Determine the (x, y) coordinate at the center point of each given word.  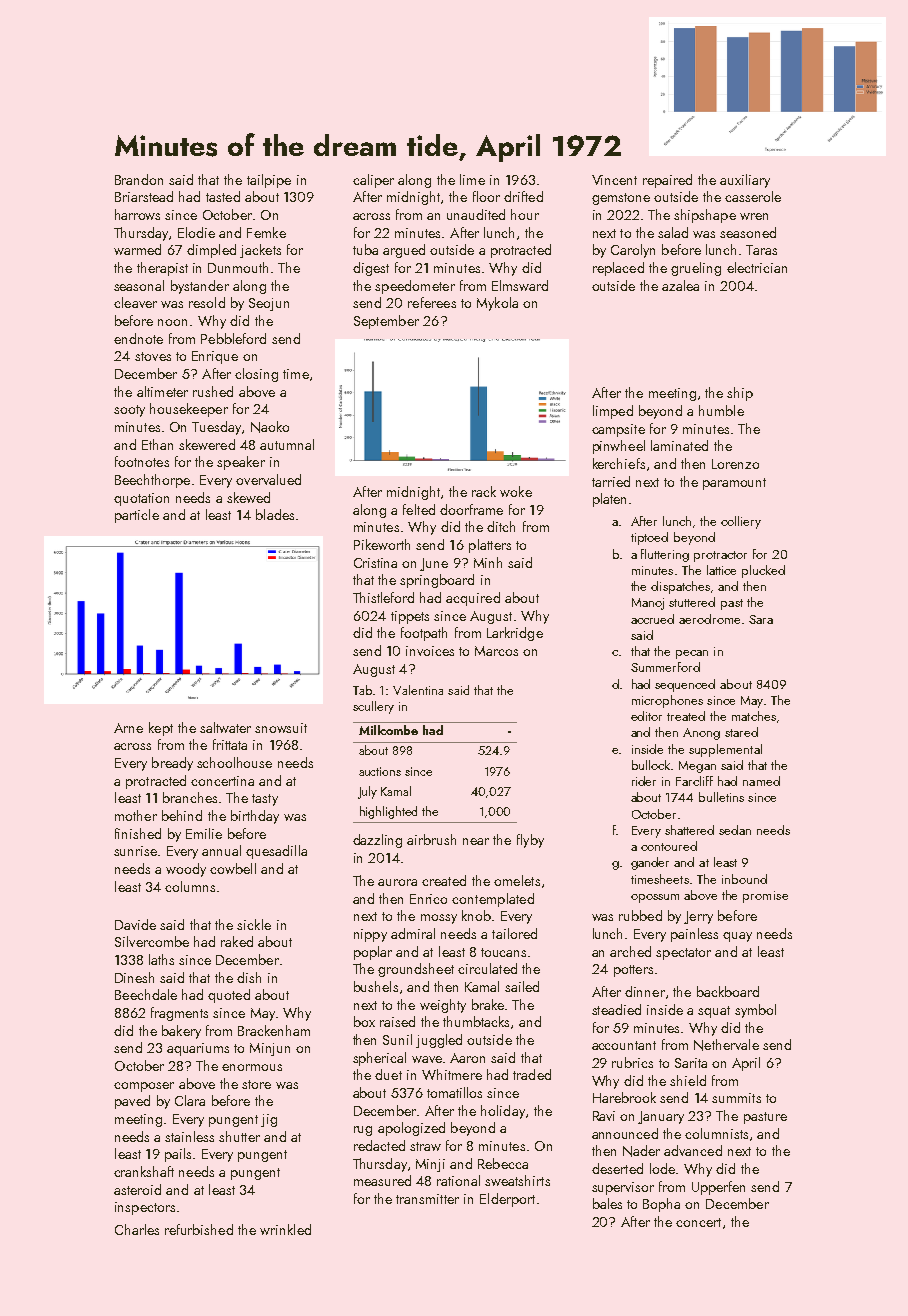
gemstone (621, 199)
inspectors (145, 1208)
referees (432, 302)
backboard (728, 991)
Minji (430, 1165)
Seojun (269, 304)
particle (137, 516)
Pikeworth (382, 544)
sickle (254, 924)
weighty (443, 1006)
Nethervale (726, 1045)
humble (721, 410)
